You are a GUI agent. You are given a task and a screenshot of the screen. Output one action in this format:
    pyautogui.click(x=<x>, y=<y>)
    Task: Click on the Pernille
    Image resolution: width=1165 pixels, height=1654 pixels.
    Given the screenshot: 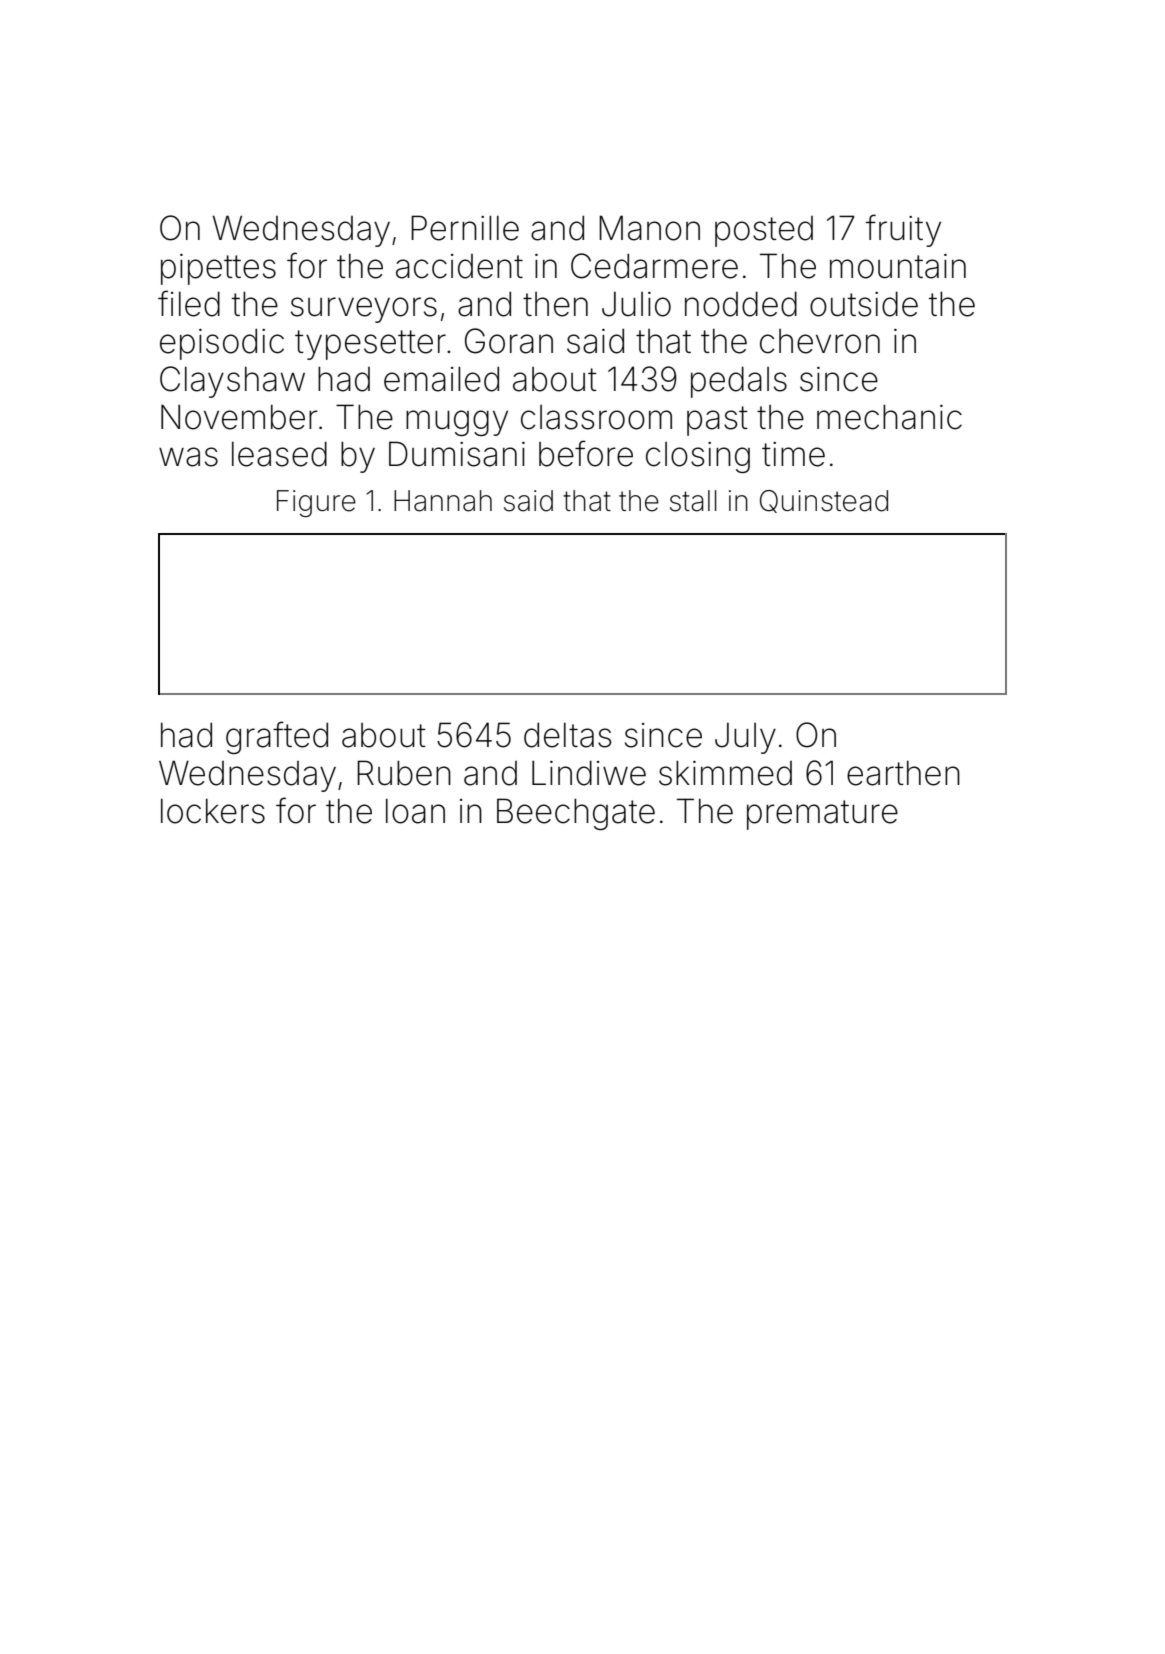 What is the action you would take?
    pyautogui.click(x=465, y=228)
